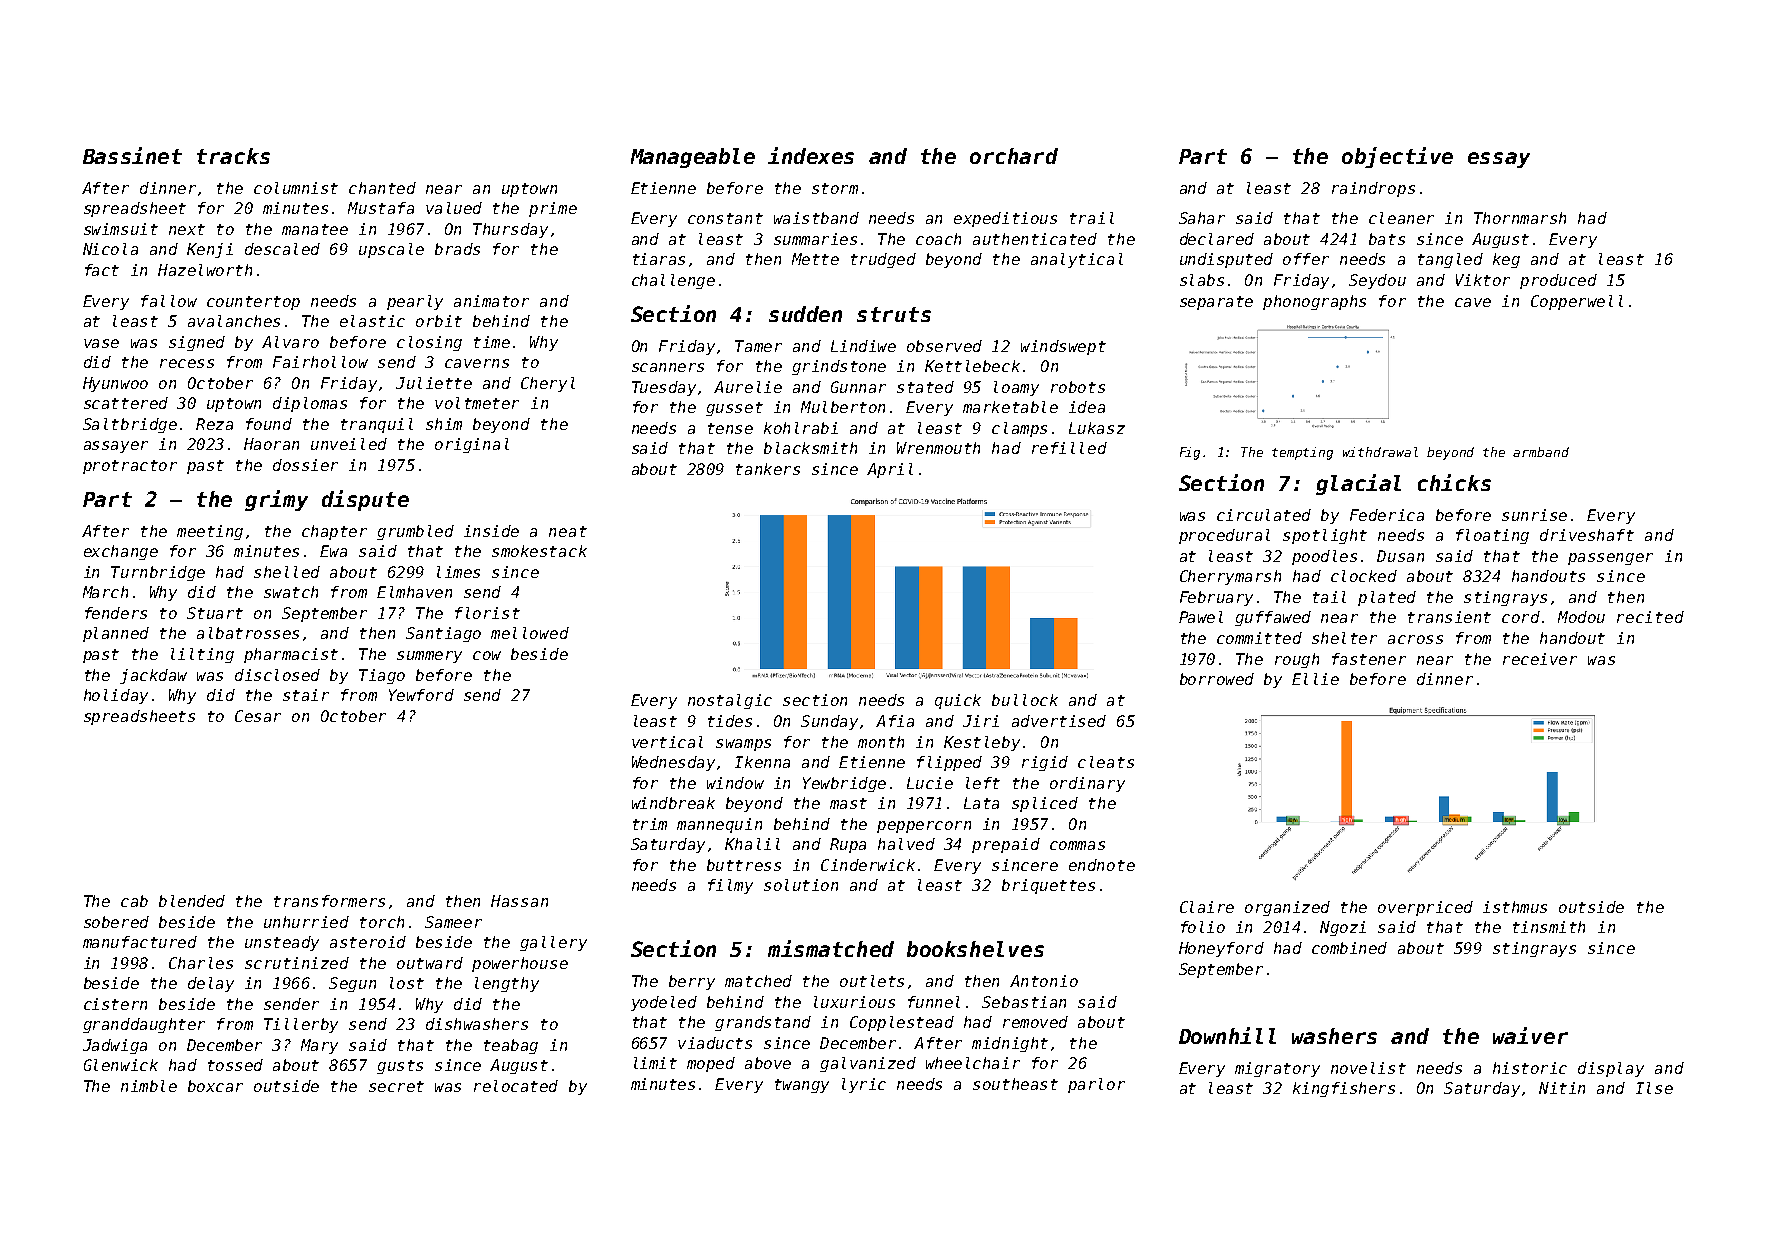 Image resolution: width=1775 pixels, height=1255 pixels. I want to click on mellowed, so click(530, 633).
